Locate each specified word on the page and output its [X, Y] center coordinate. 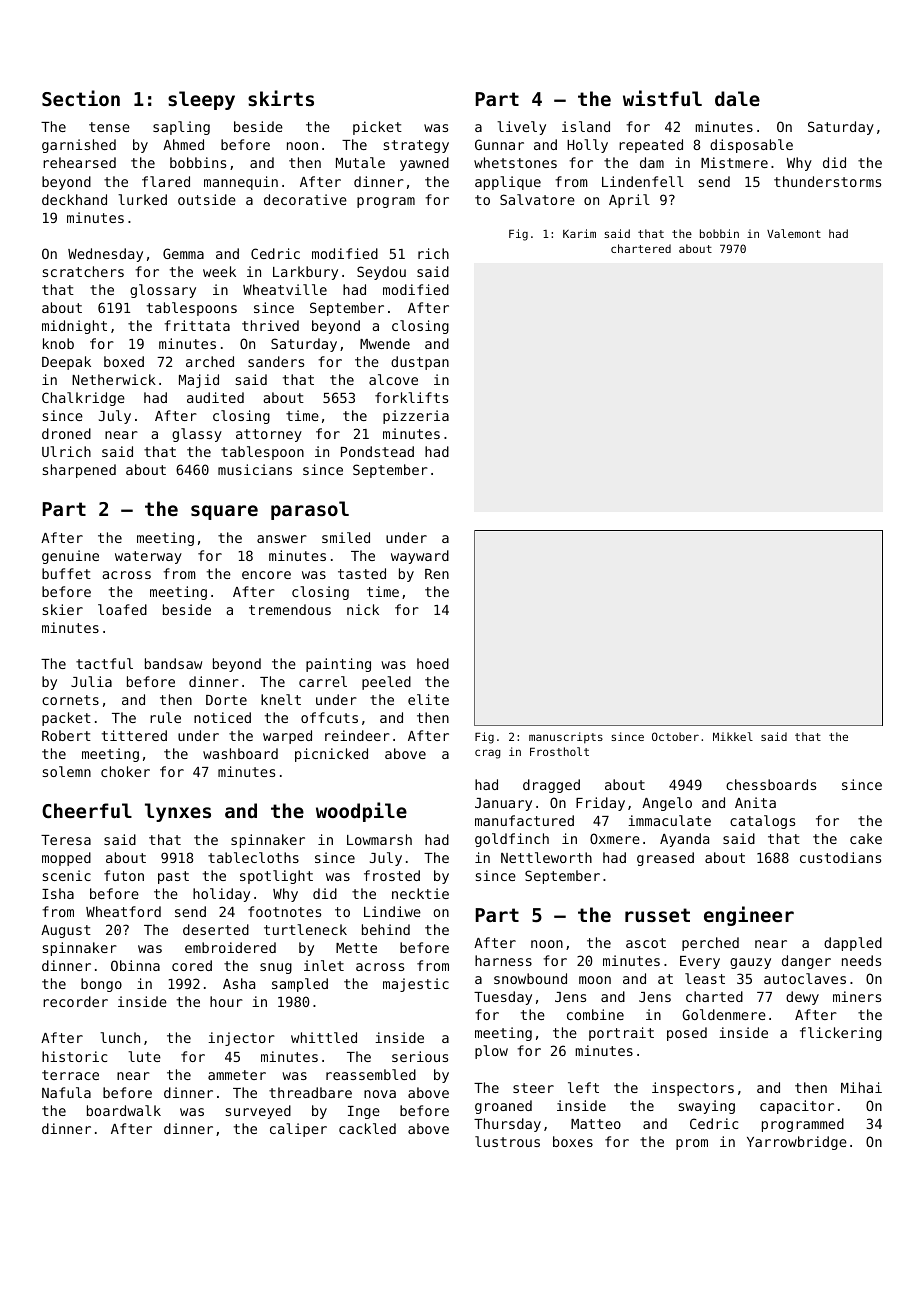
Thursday [507, 1125]
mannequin [241, 183]
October [675, 736]
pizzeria [416, 417]
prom [692, 1144]
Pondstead [377, 451]
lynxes [178, 812]
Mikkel [733, 736]
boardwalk [124, 1110]
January [503, 804]
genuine [70, 557]
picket [377, 128]
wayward [420, 557]
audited [215, 397]
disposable [751, 146]
